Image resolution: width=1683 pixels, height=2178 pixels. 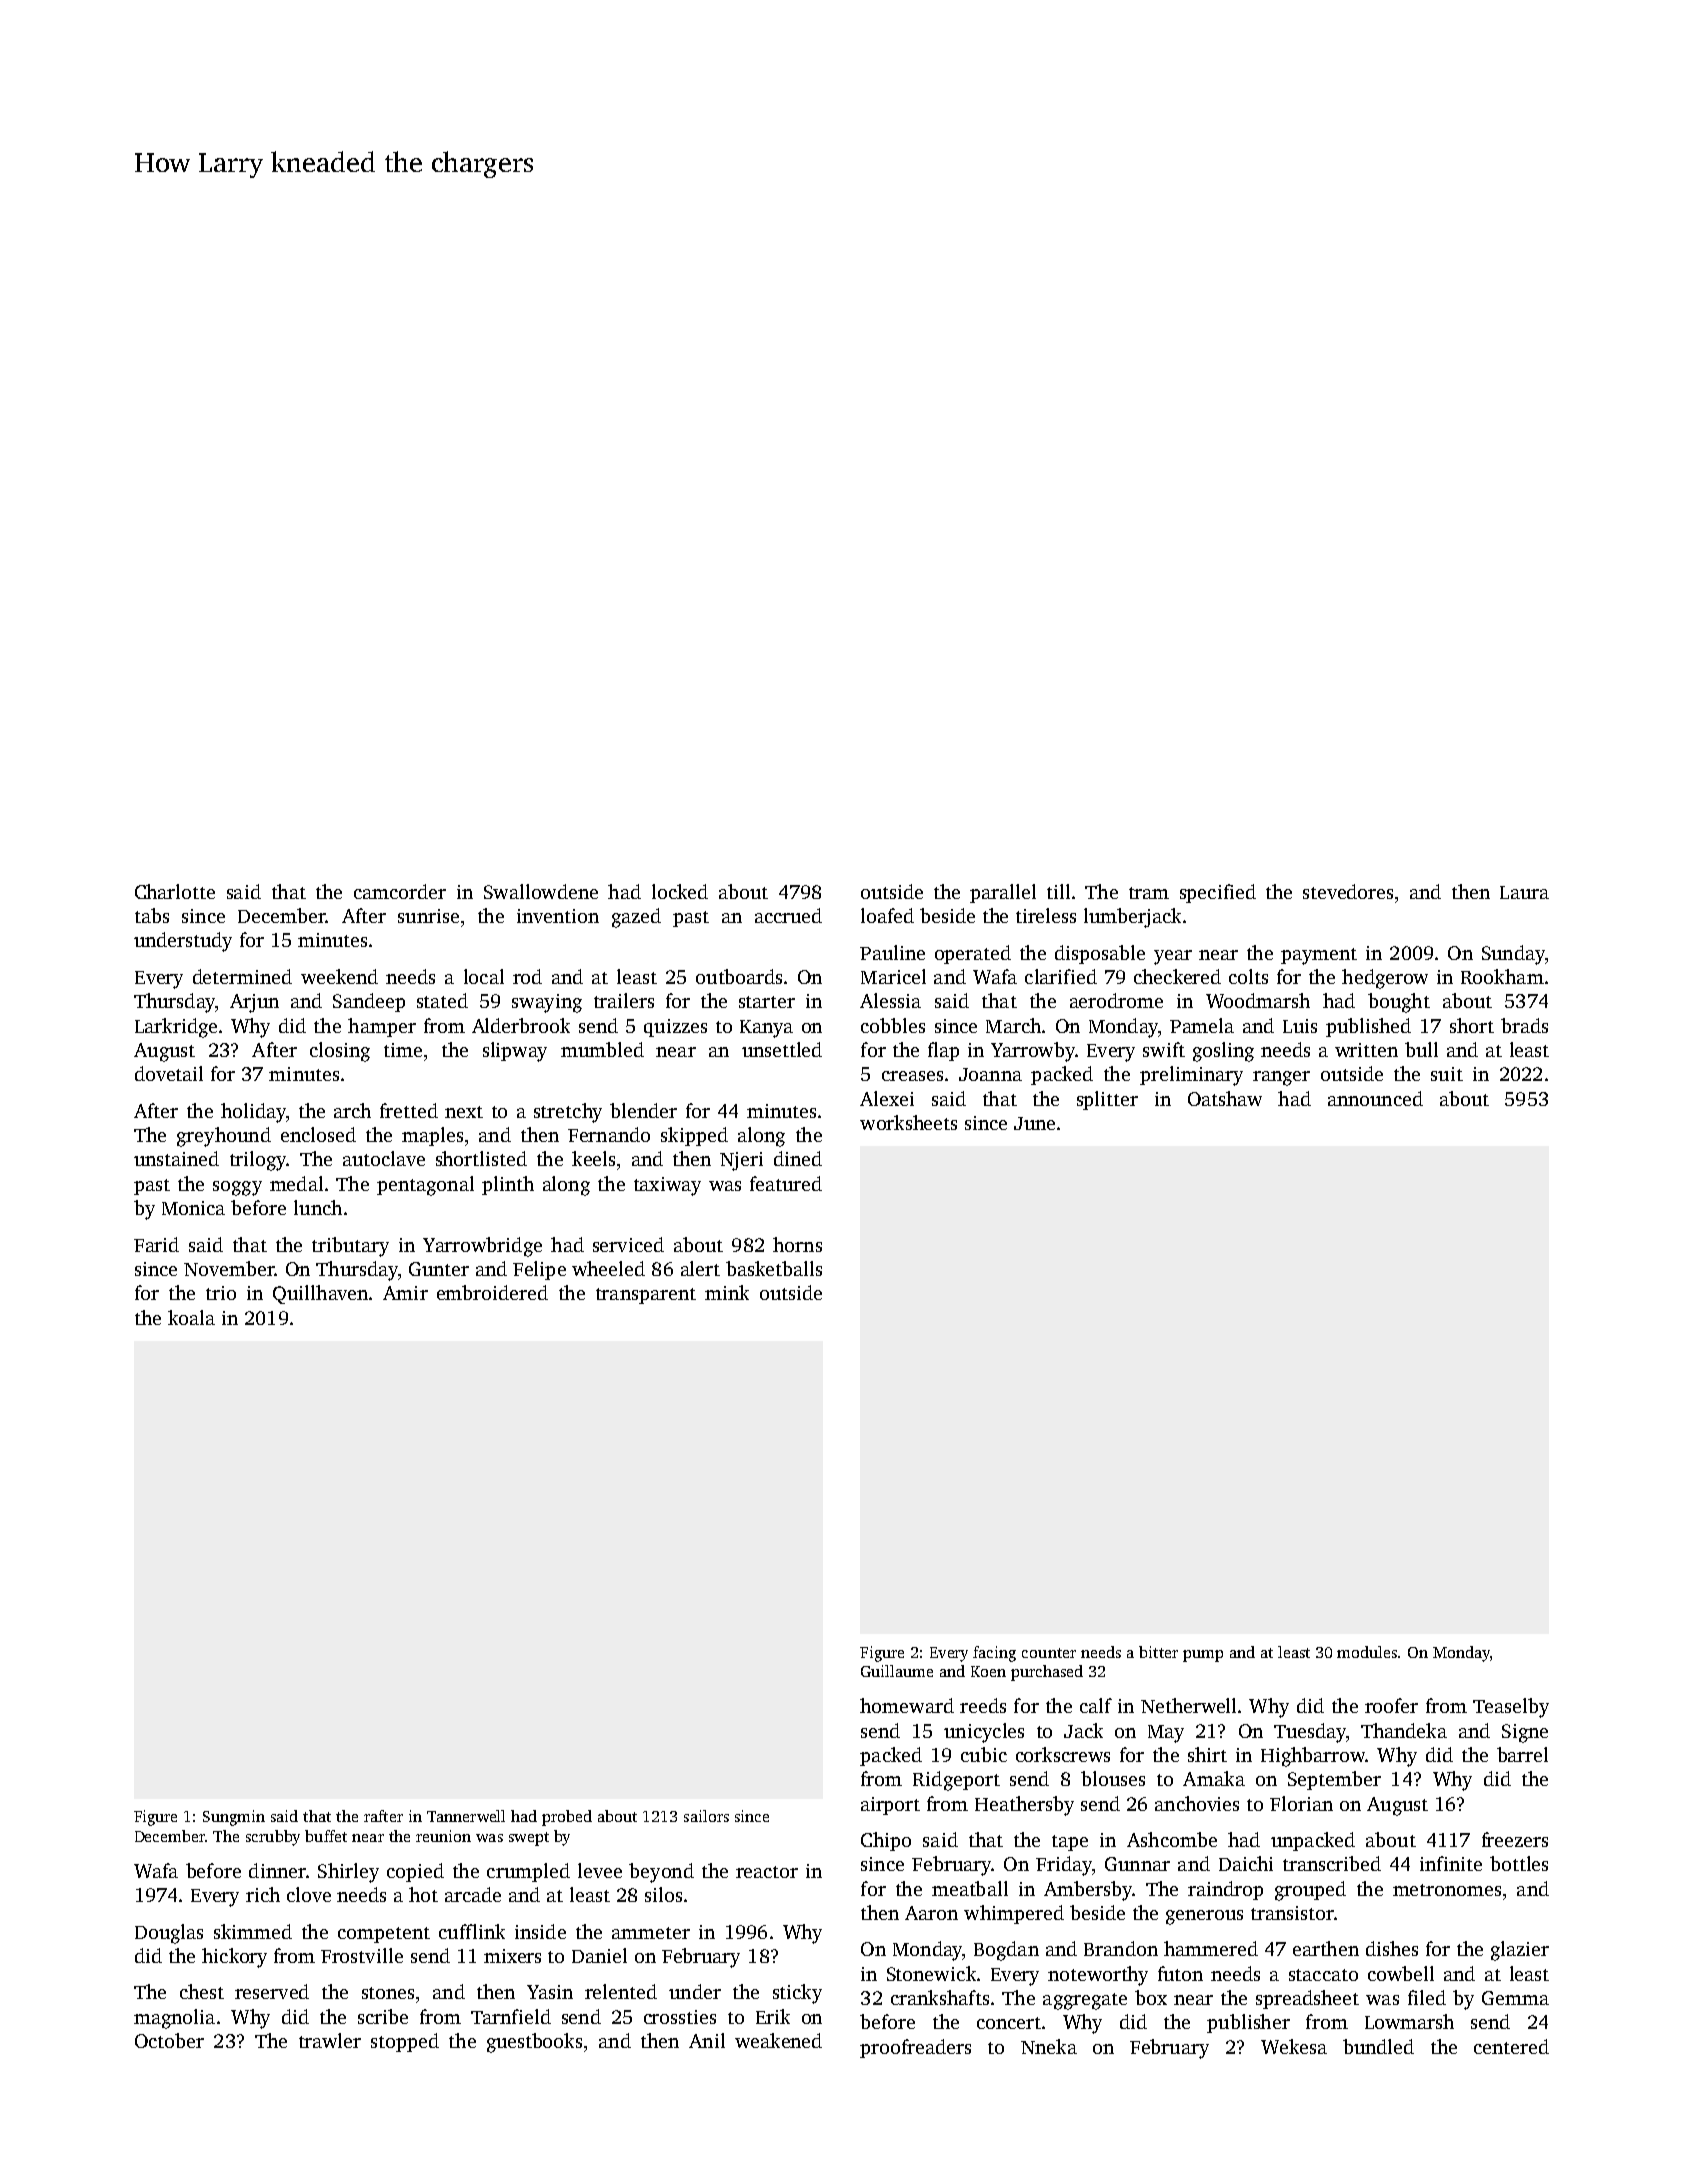 What do you see at coordinates (907, 1705) in the screenshot?
I see `homeward` at bounding box center [907, 1705].
